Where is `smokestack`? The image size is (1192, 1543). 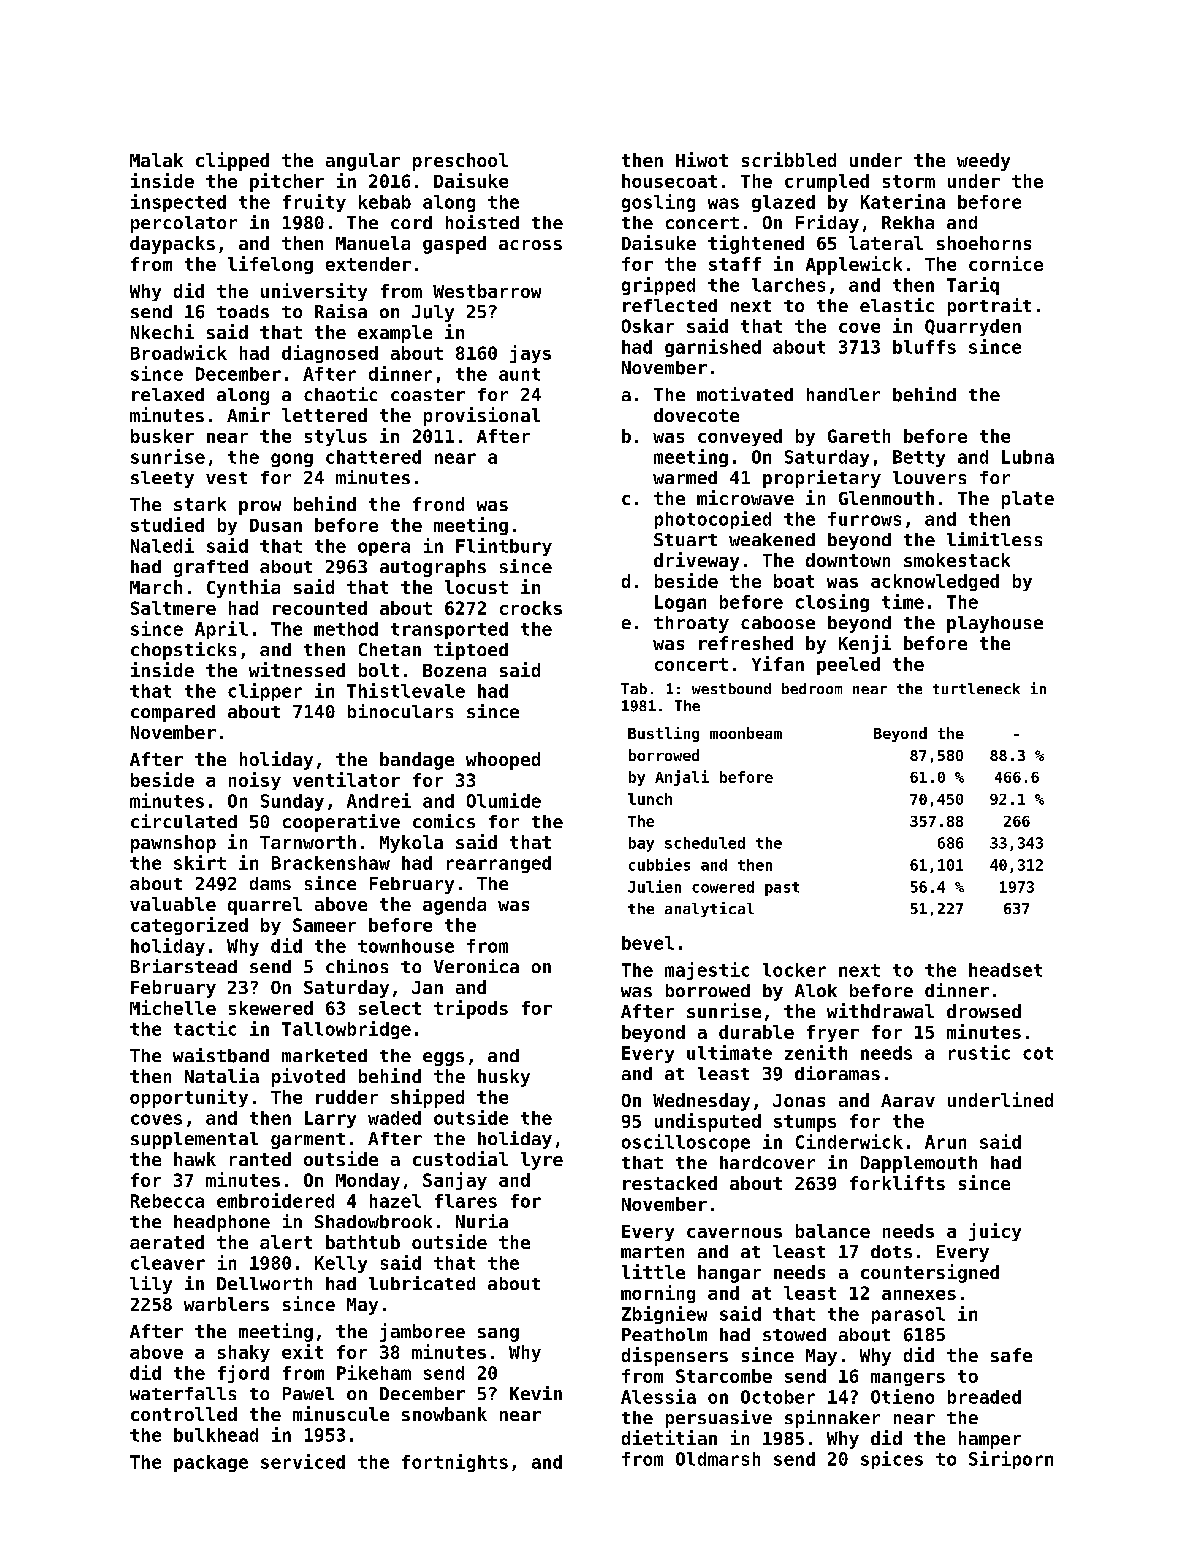 smokestack is located at coordinates (957, 560).
